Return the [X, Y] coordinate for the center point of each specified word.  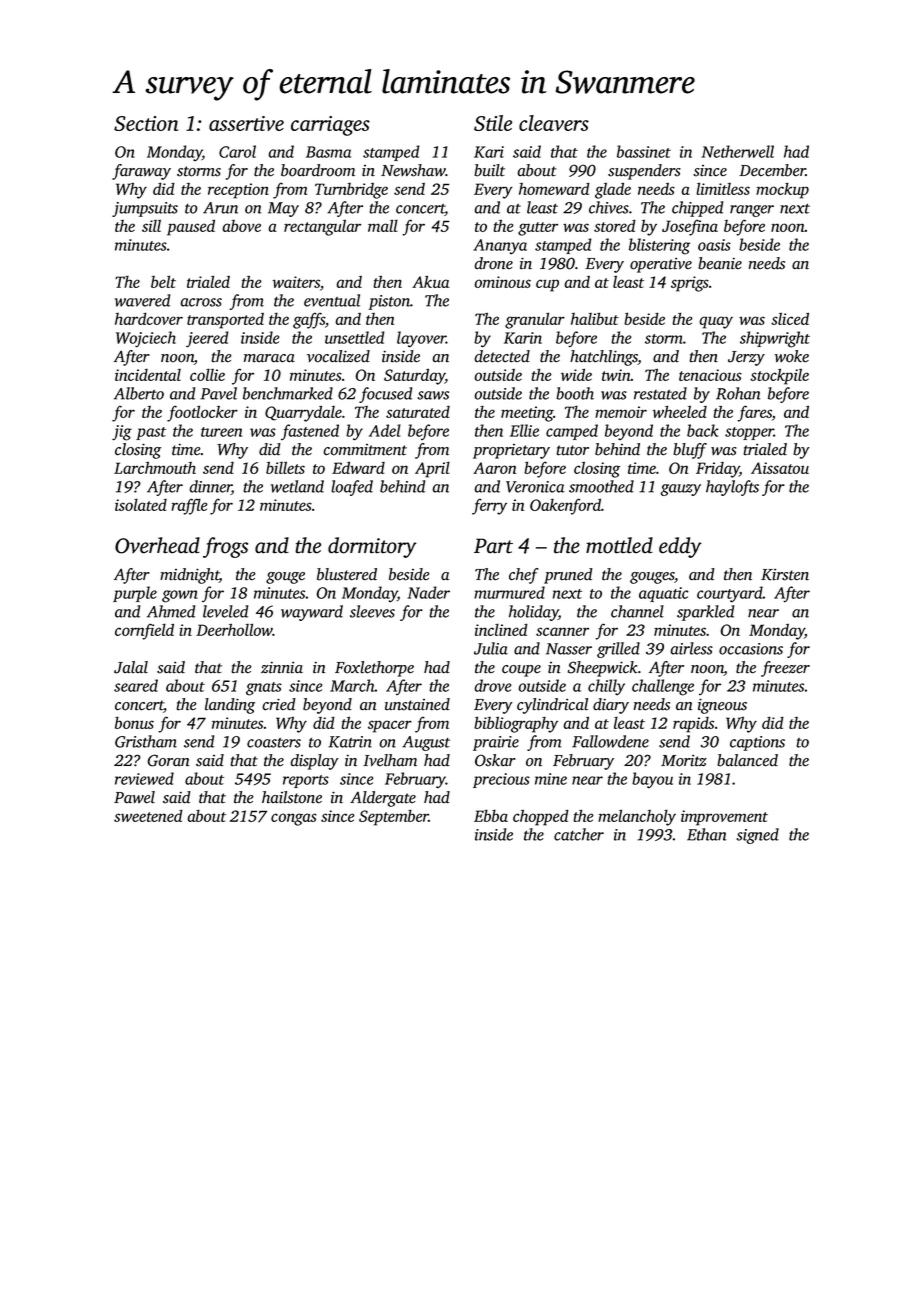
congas [294, 819]
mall [383, 225]
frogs [225, 547]
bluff [690, 451]
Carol [237, 151]
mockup [782, 190]
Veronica [535, 487]
